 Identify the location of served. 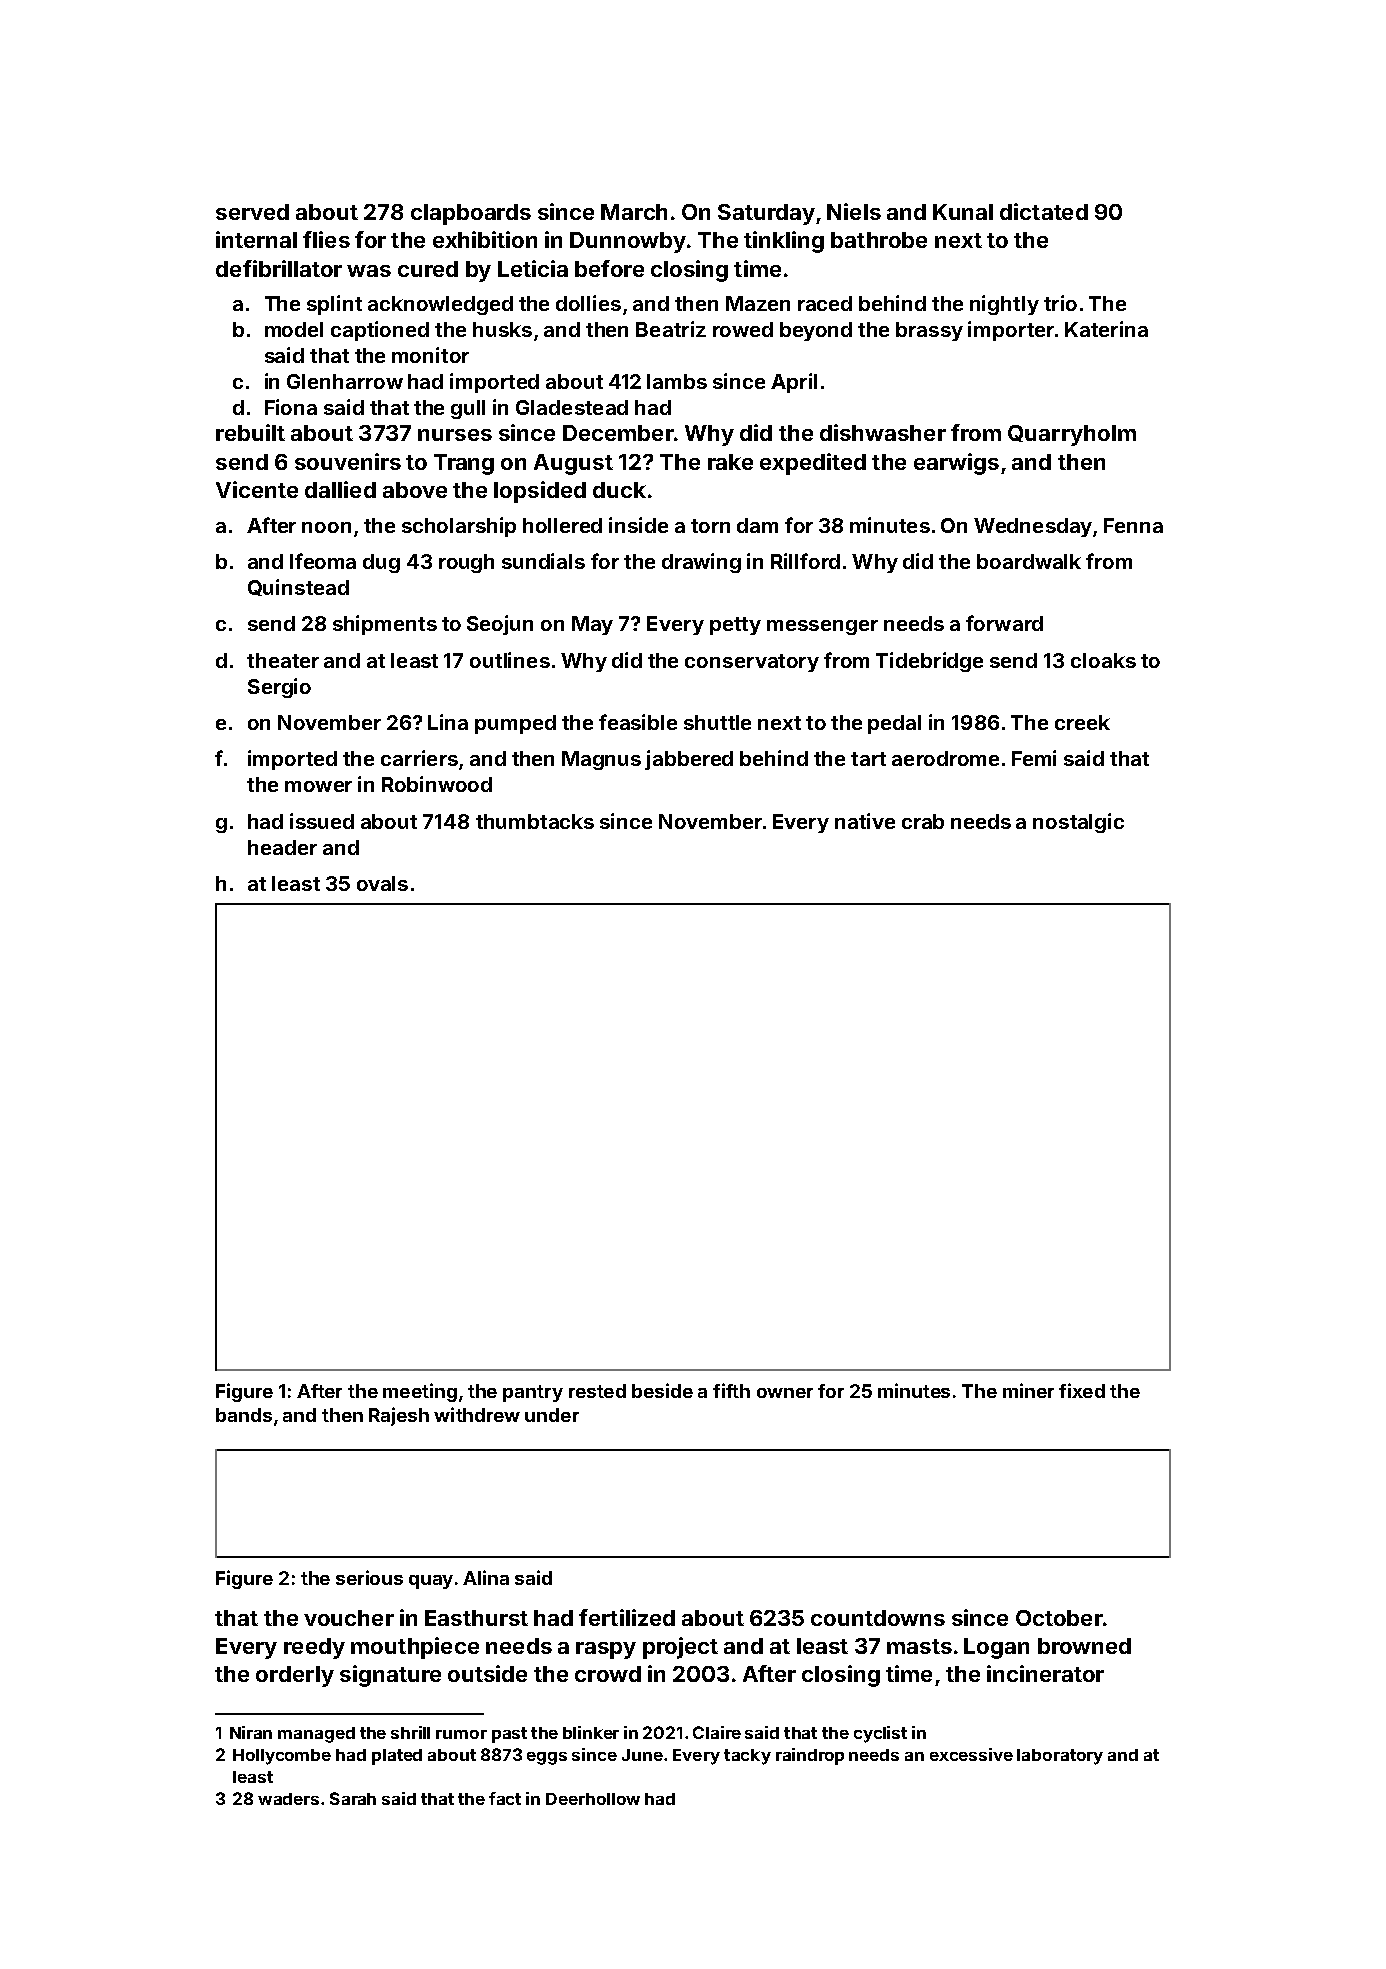
(252, 212).
